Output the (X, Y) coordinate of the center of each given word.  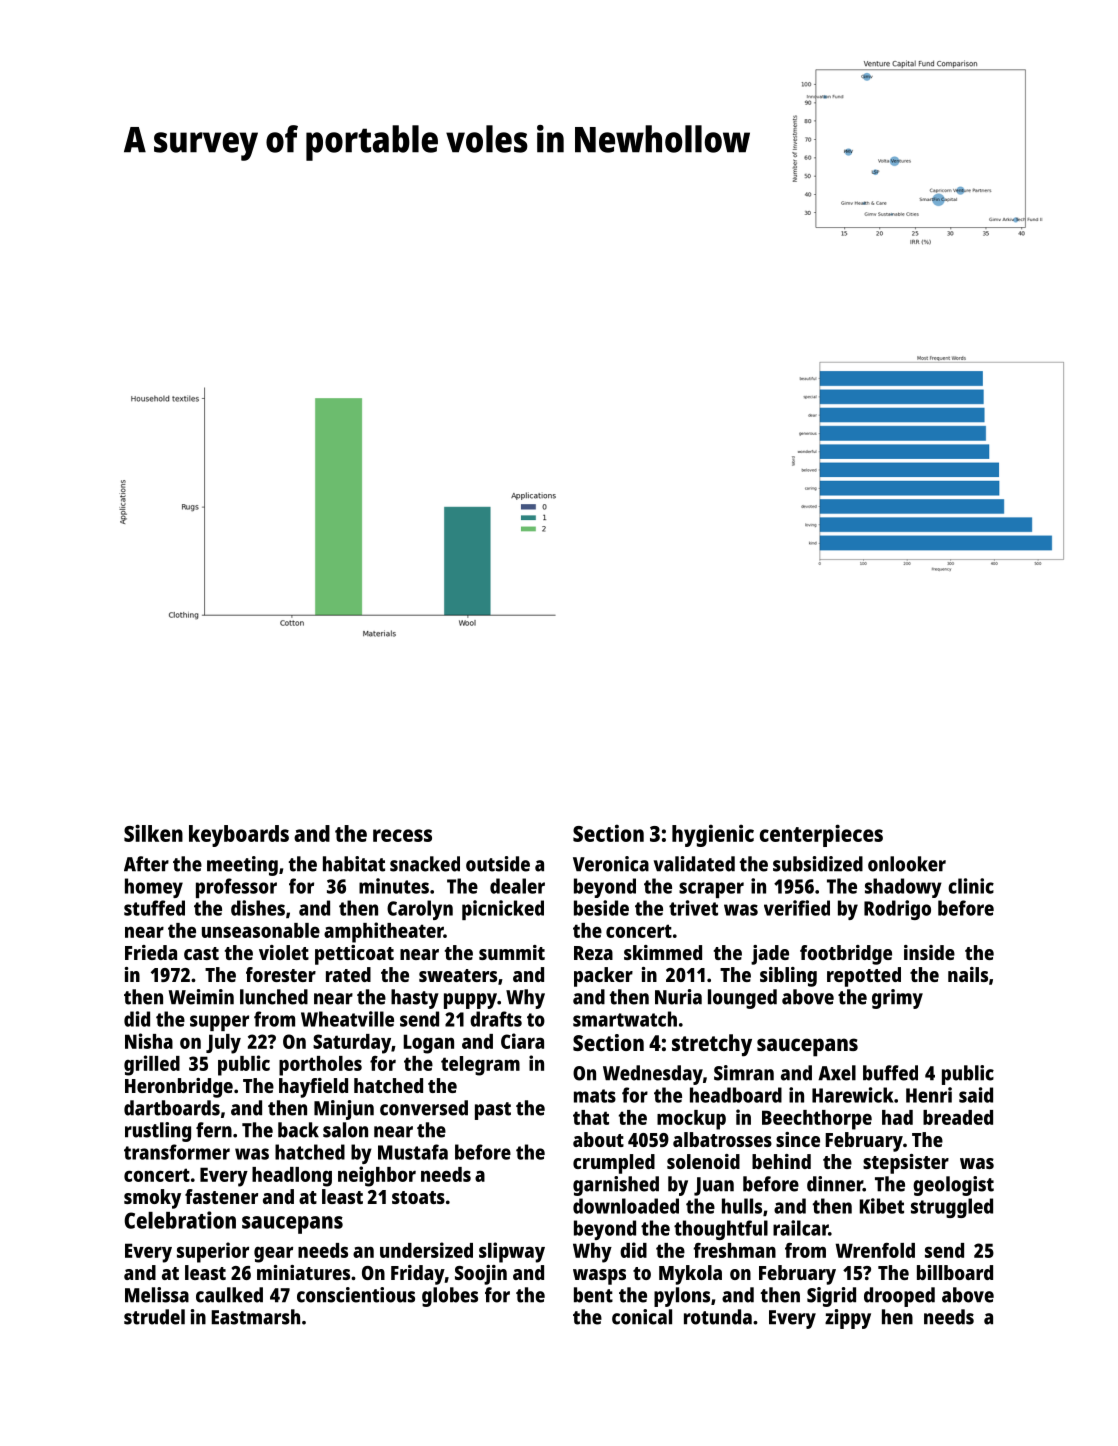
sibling (788, 977)
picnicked (503, 910)
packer (603, 977)
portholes (320, 1066)
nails (968, 974)
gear (273, 1254)
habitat (354, 864)
